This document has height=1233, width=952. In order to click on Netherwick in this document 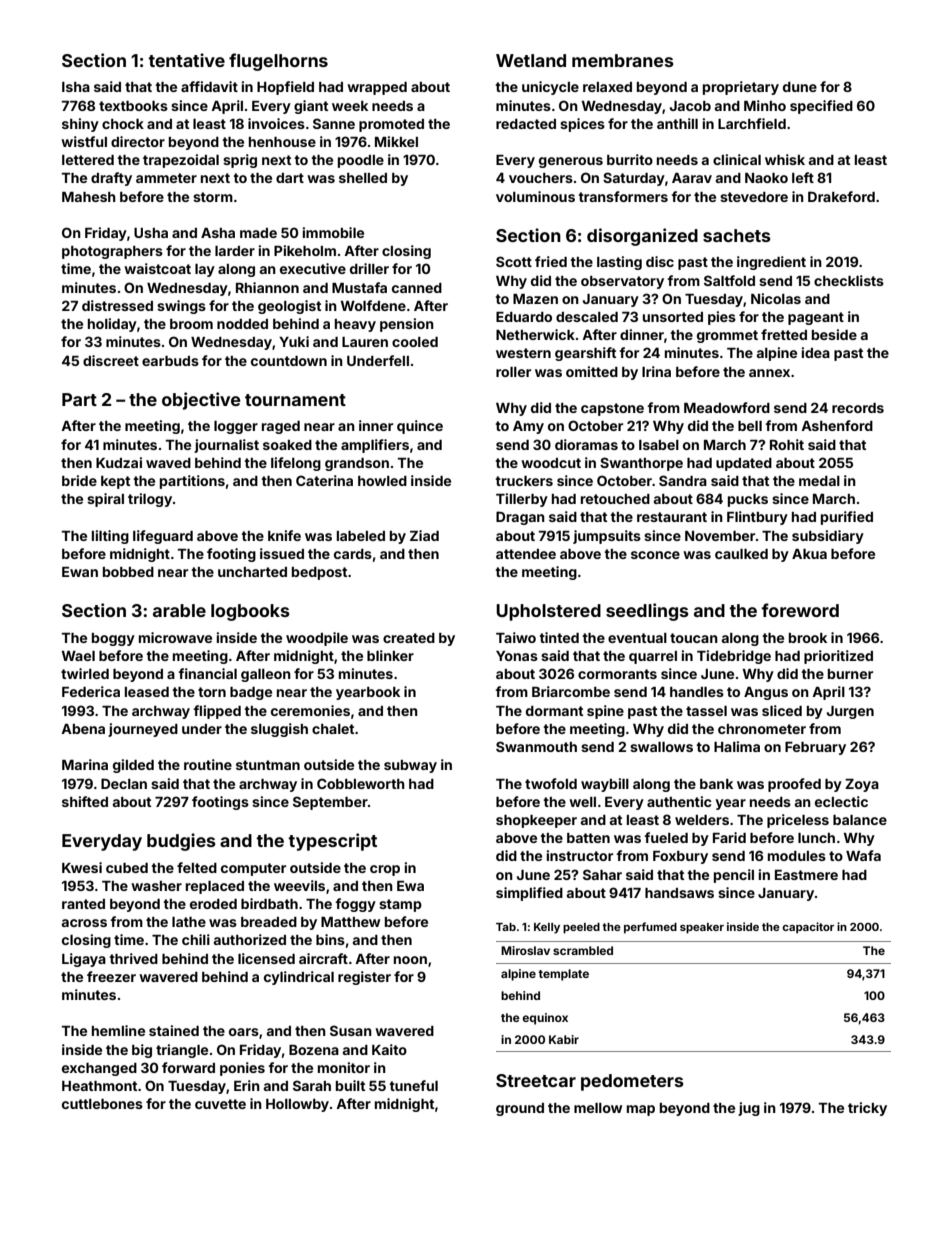, I will do `click(535, 334)`.
